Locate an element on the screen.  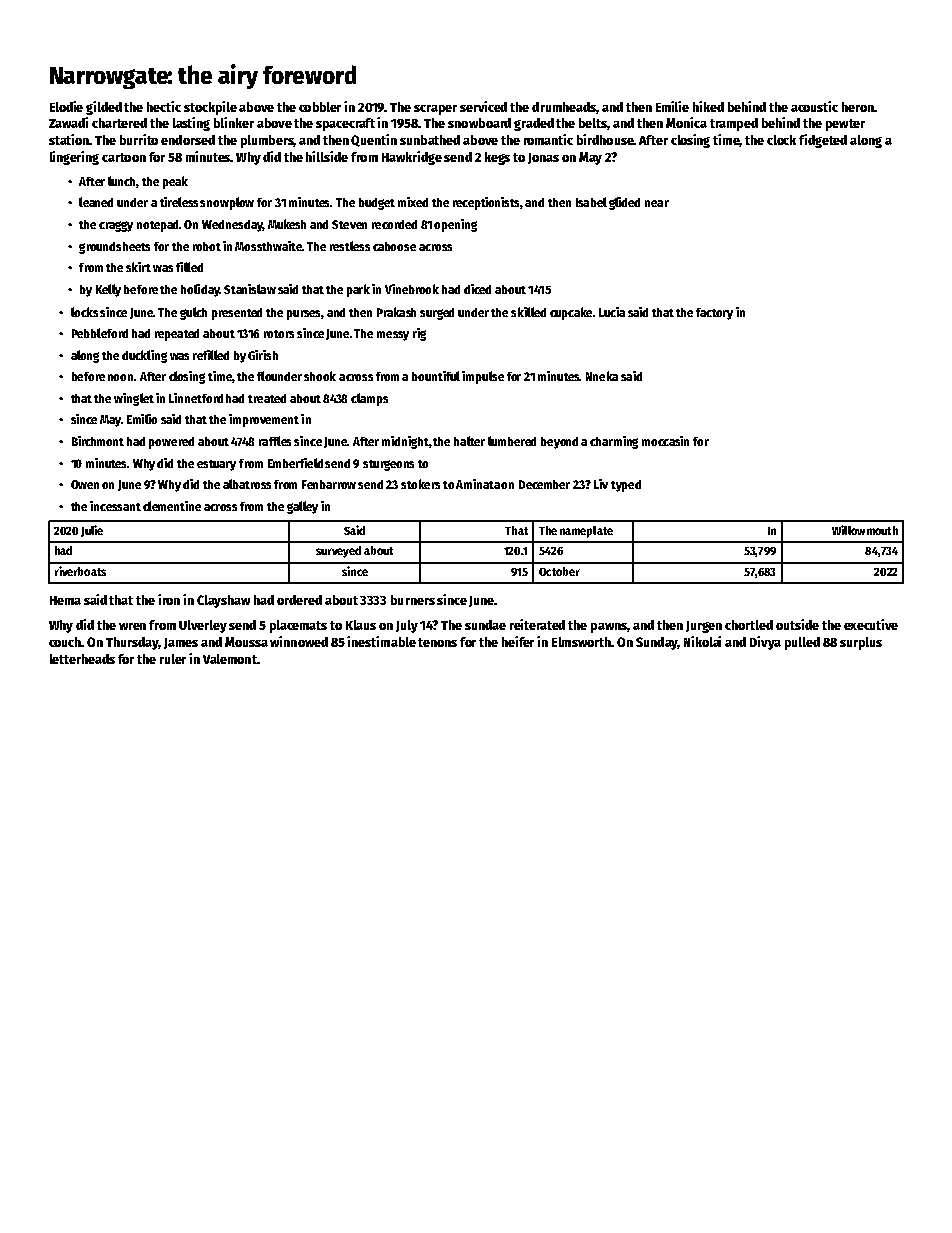
Julie is located at coordinates (92, 531).
